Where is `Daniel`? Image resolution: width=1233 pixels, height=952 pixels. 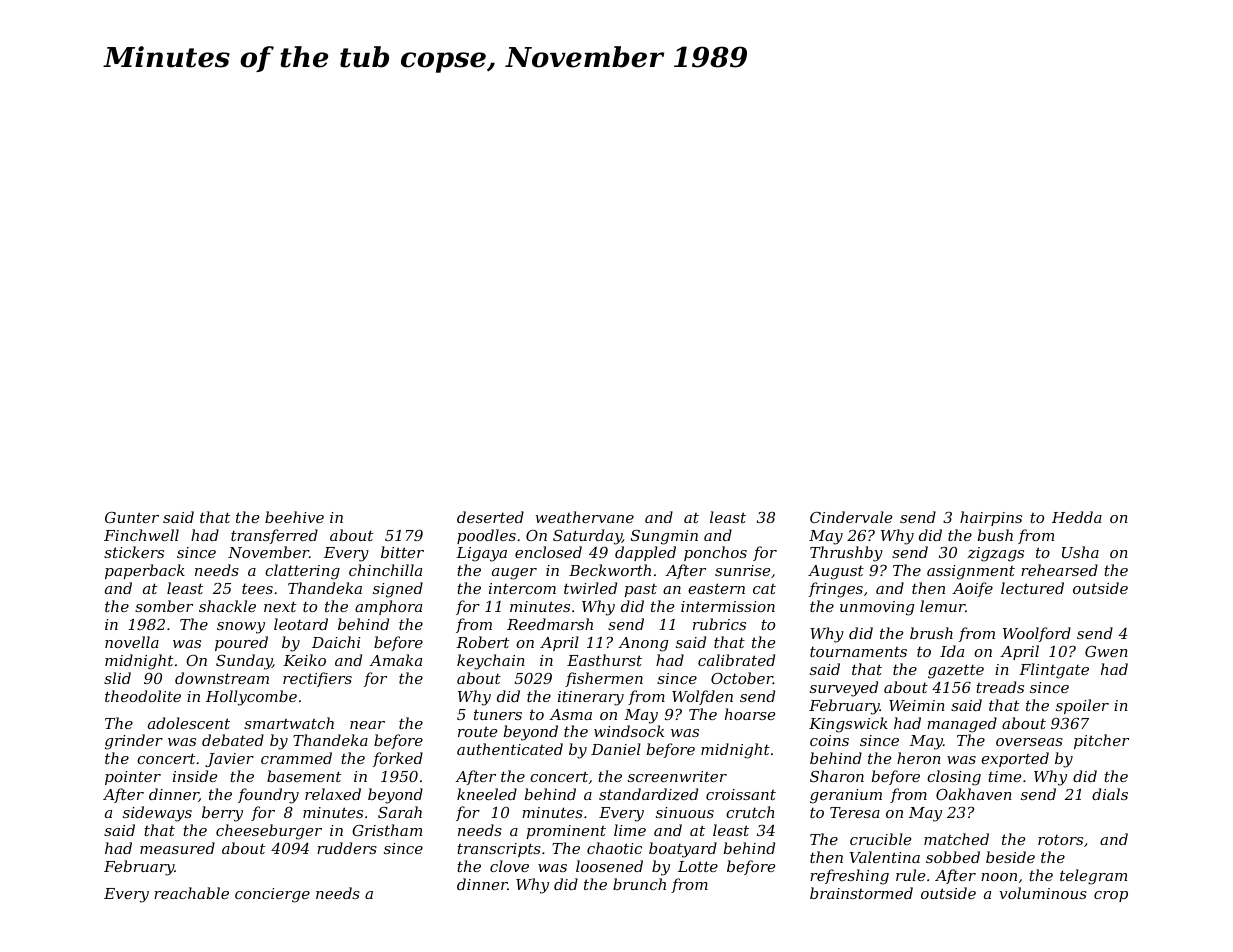 Daniel is located at coordinates (616, 749).
